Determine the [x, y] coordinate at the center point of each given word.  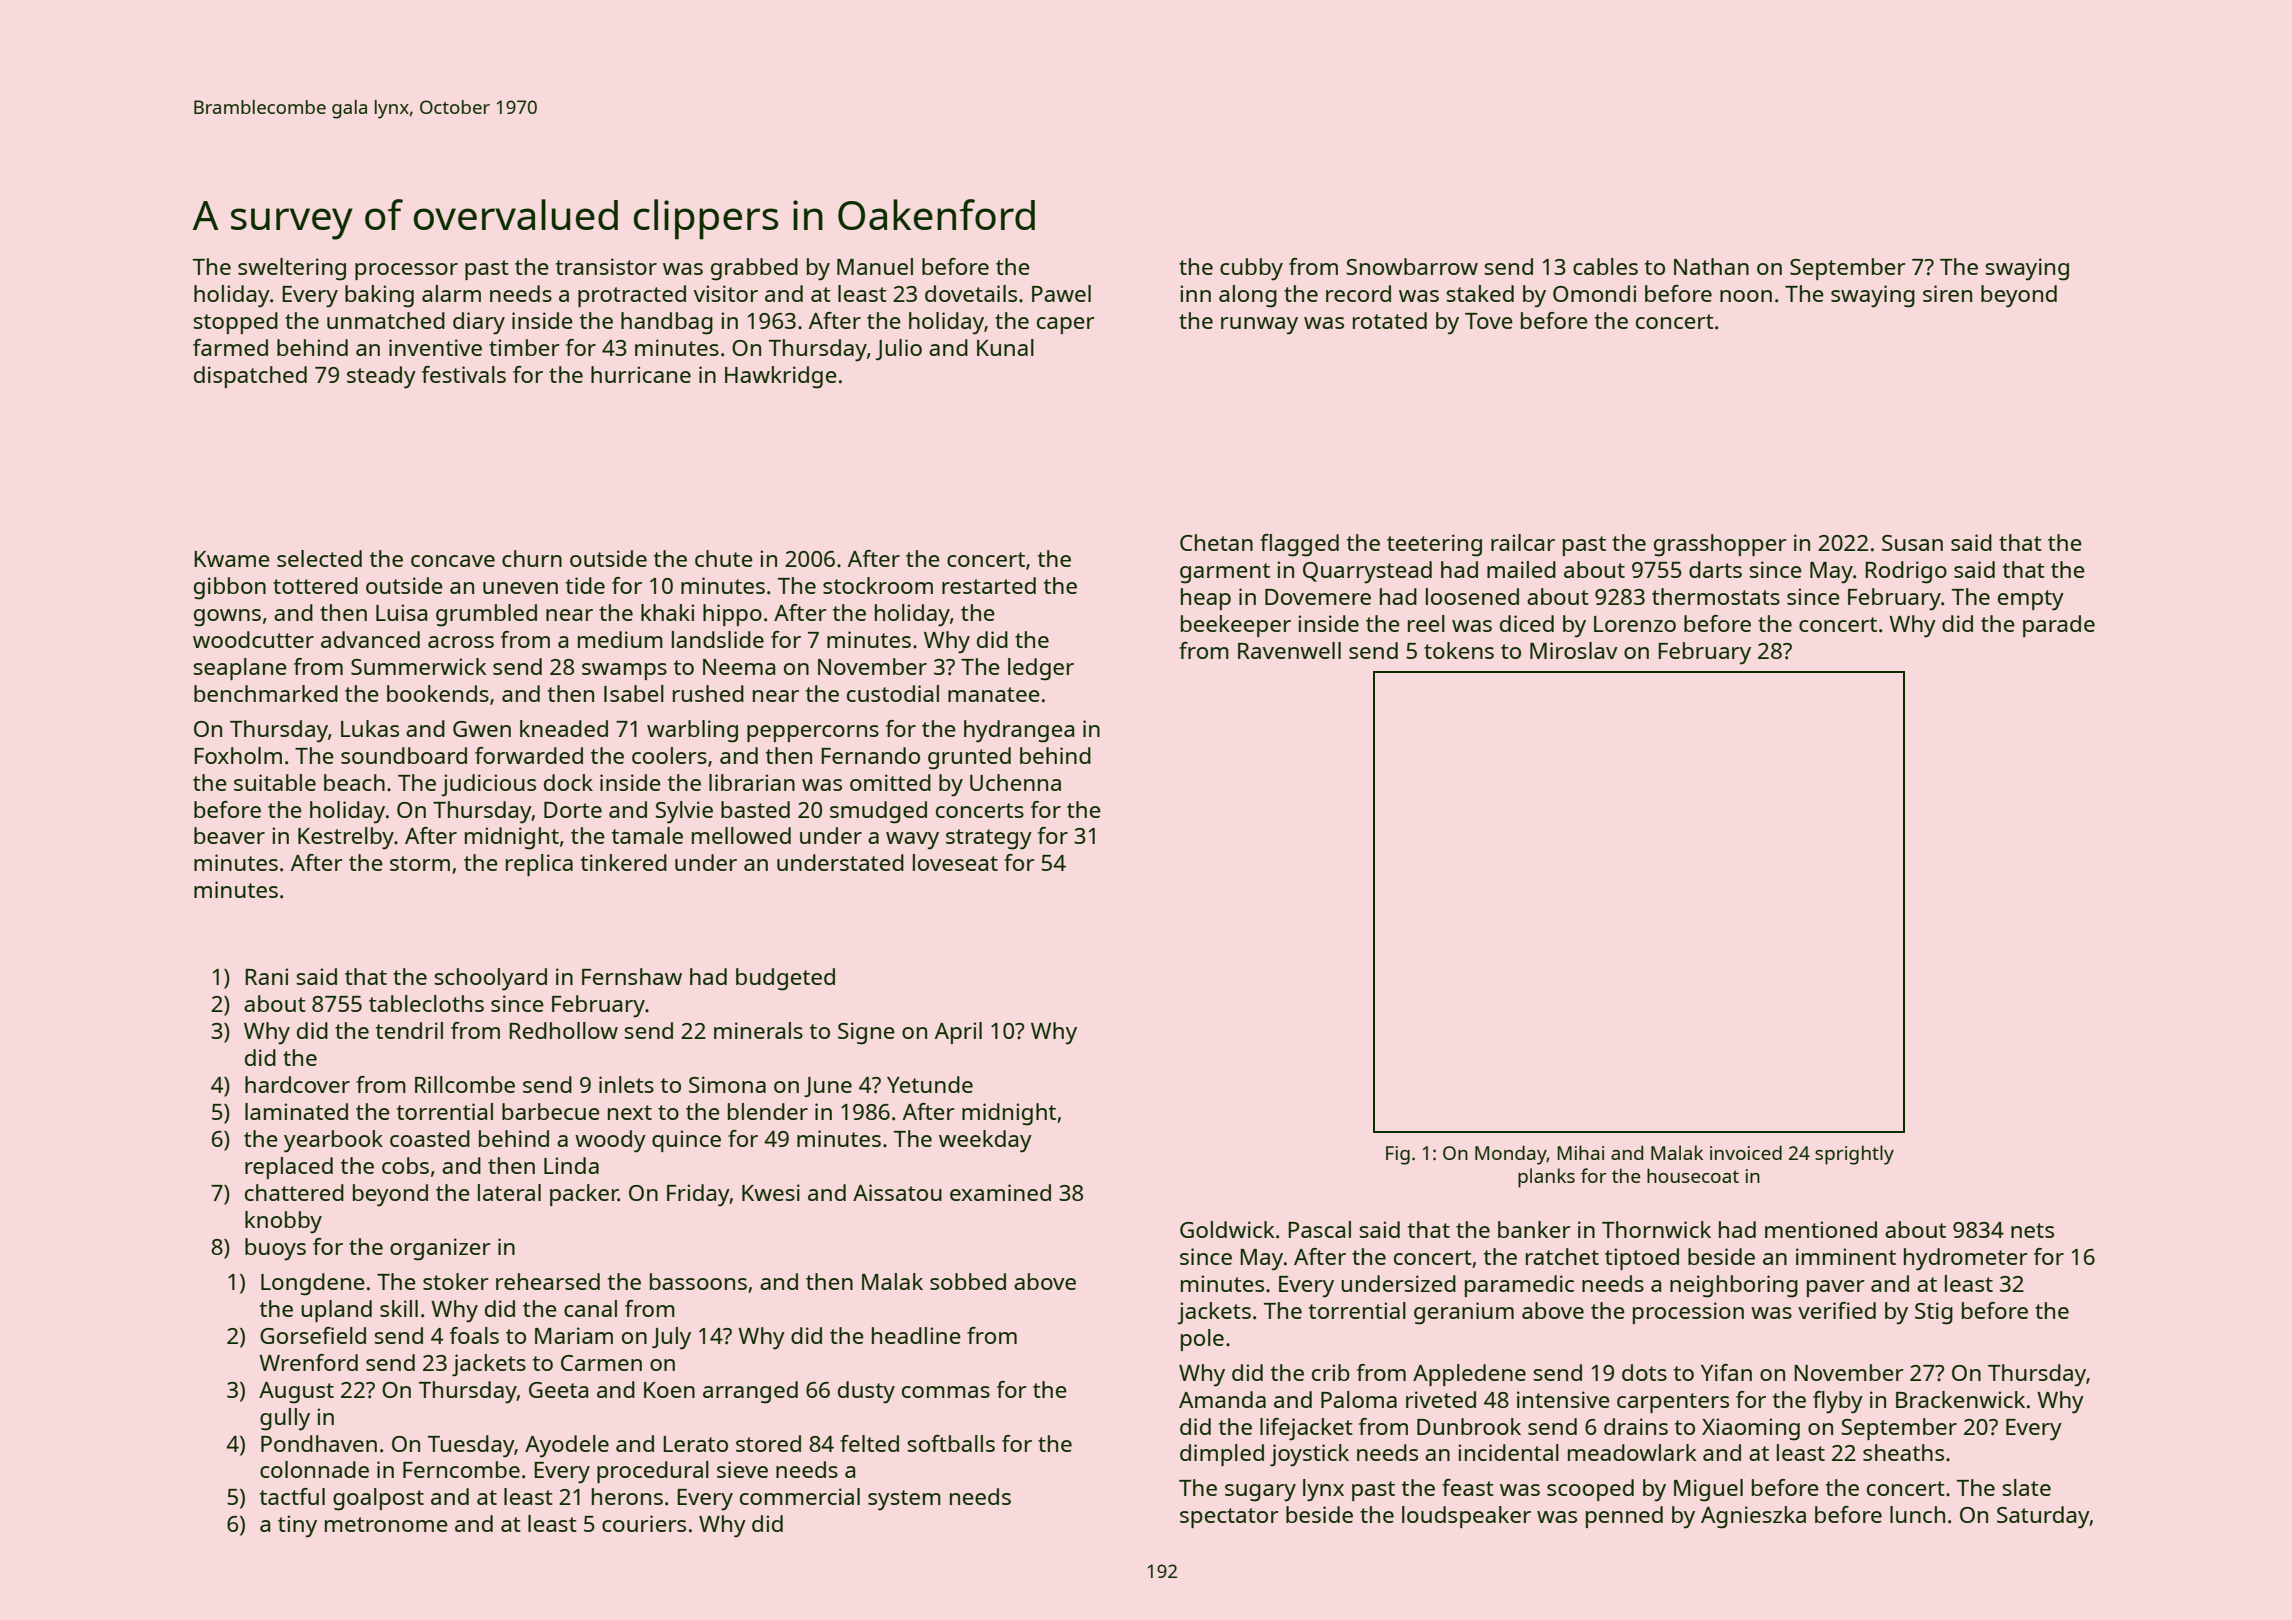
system [904, 1500]
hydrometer [1966, 1259]
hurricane [641, 374]
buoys [275, 1249]
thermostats [1716, 596]
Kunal [1005, 347]
